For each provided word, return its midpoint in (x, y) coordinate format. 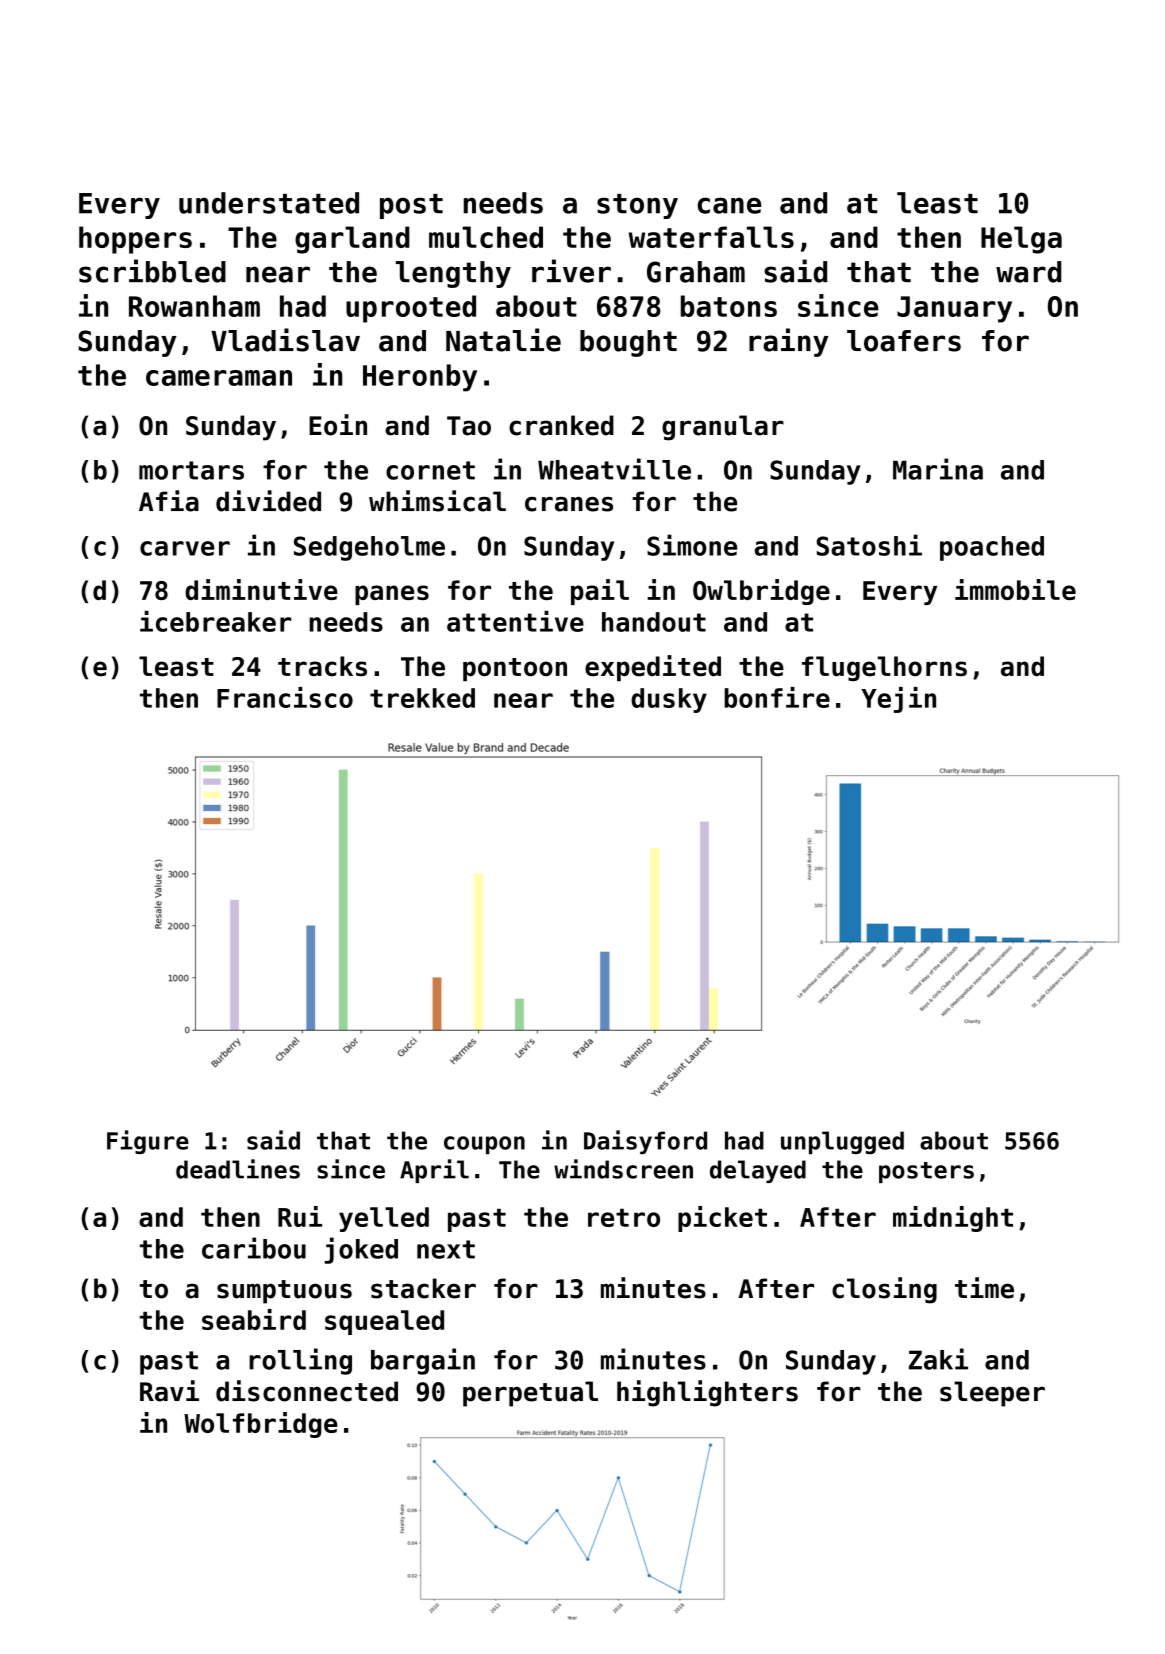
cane (729, 205)
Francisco (285, 697)
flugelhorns (884, 668)
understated (269, 203)
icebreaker (215, 621)
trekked (422, 698)
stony (637, 206)
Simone (692, 545)
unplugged (842, 1142)
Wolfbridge (261, 1425)
